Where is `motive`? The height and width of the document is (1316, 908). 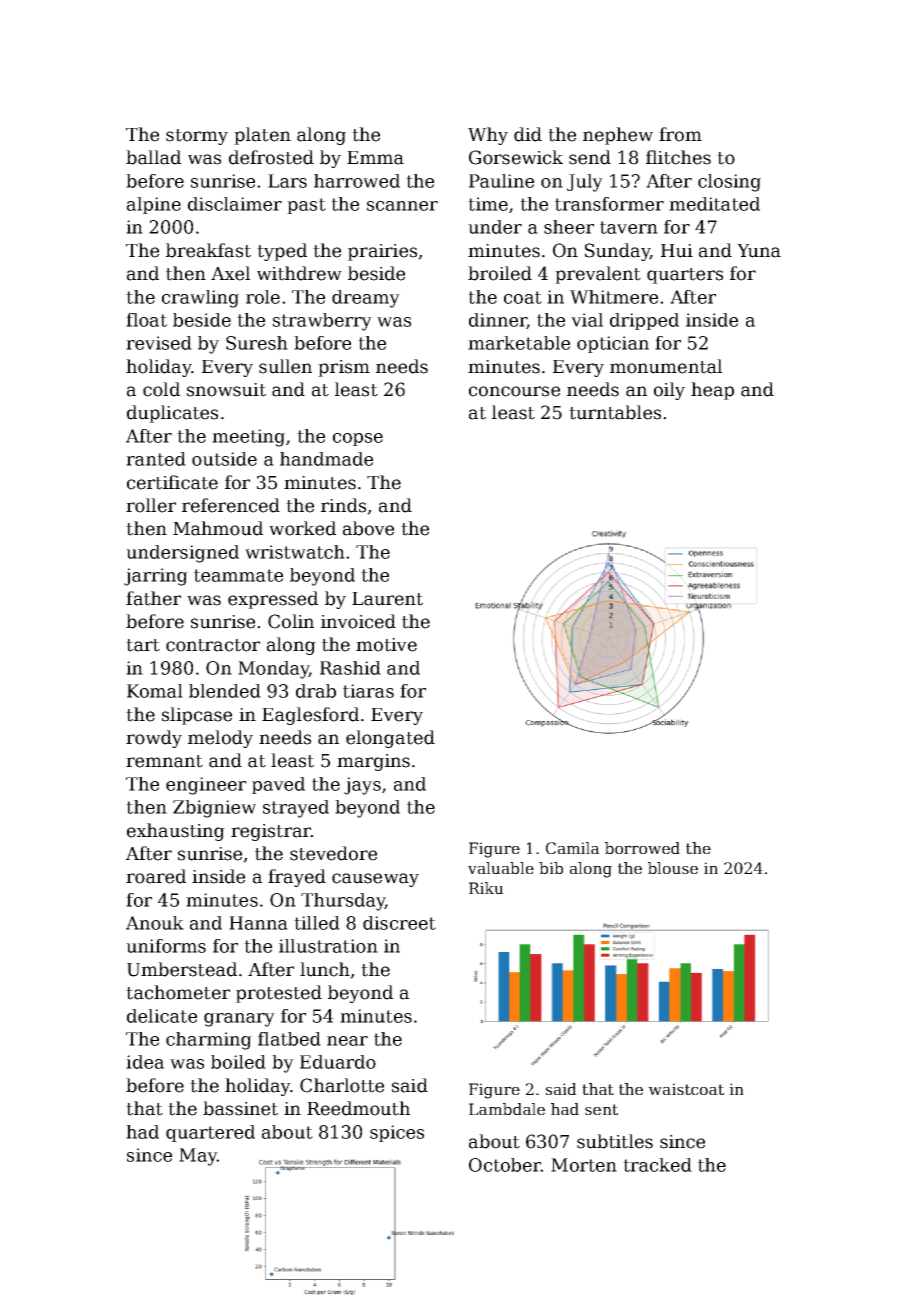 motive is located at coordinates (386, 645).
